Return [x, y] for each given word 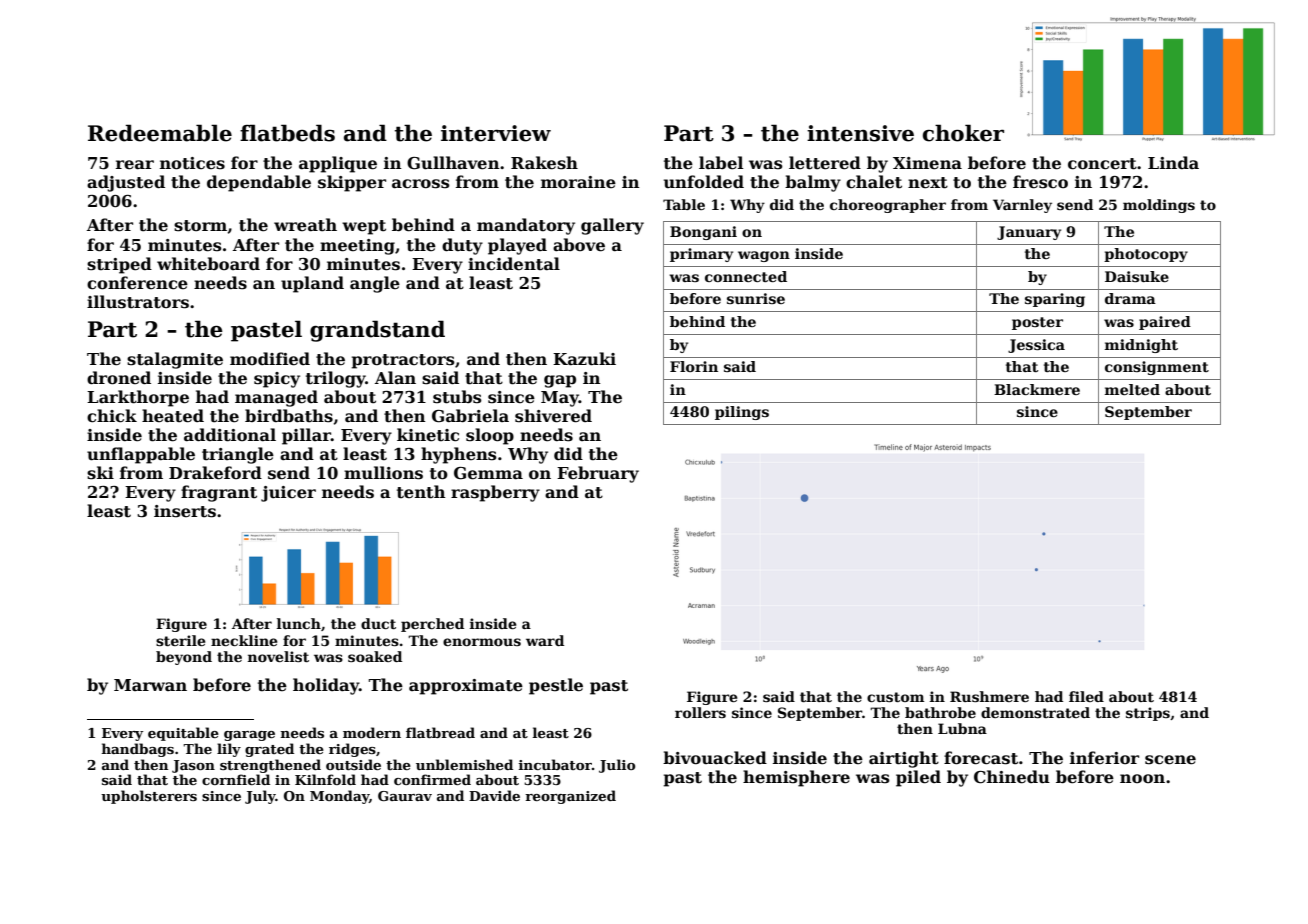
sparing [1055, 300]
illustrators [138, 302]
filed [1086, 696]
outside [353, 764]
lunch [299, 623]
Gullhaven [453, 163]
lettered [825, 163]
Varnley [1022, 206]
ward [545, 640]
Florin [694, 366]
